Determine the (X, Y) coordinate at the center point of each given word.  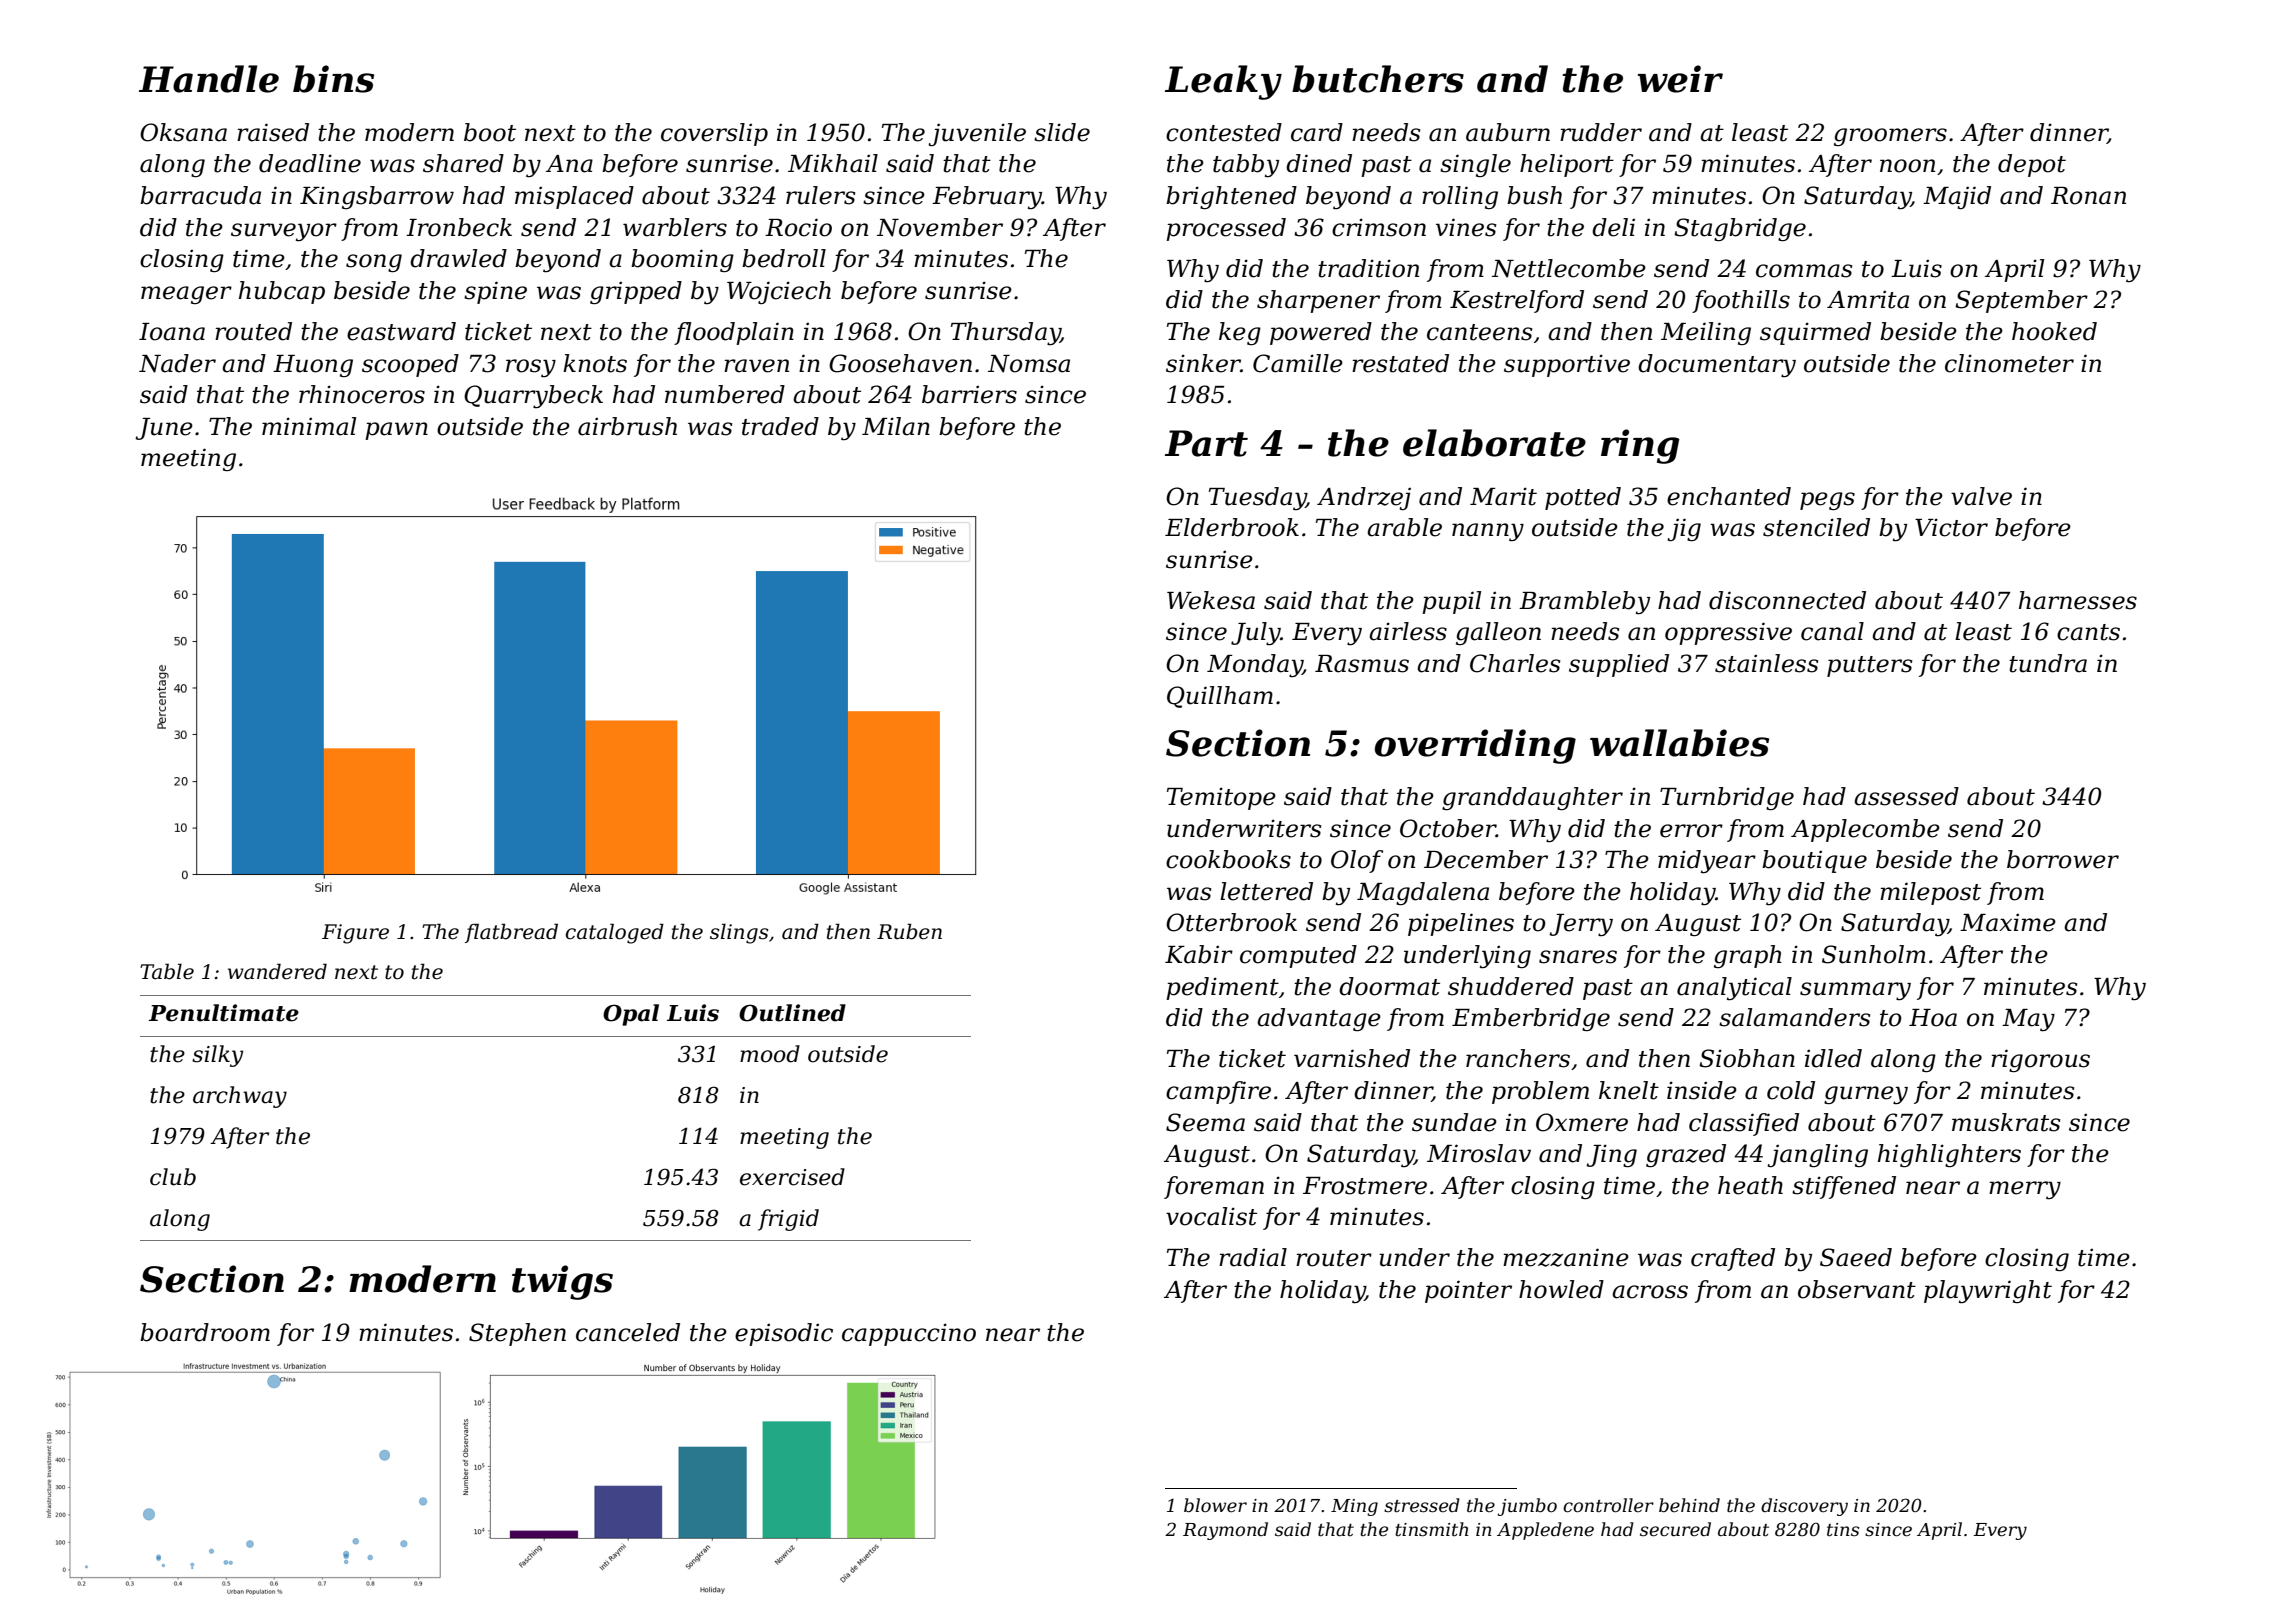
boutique (1814, 861)
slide (1062, 132)
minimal (309, 426)
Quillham (1220, 697)
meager (186, 295)
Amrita (1868, 300)
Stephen (517, 1334)
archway (240, 1097)
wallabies (1679, 743)
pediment (1222, 988)
